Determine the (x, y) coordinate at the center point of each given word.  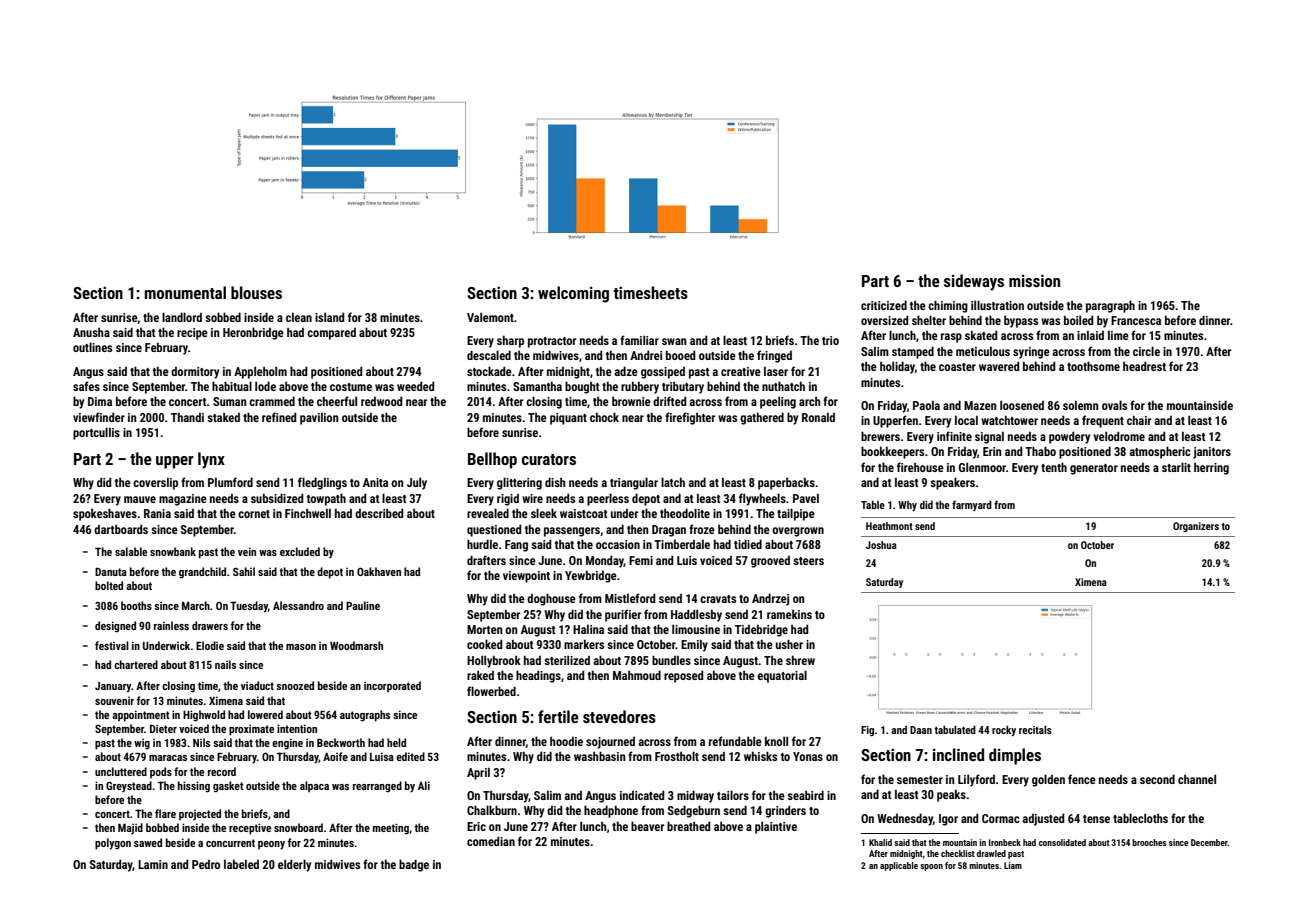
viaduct (257, 685)
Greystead (129, 786)
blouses (256, 292)
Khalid (880, 842)
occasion (618, 544)
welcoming (573, 294)
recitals (1035, 730)
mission (1034, 280)
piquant (568, 419)
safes (86, 386)
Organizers (1196, 527)
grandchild (202, 573)
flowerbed (491, 691)
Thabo (1040, 451)
